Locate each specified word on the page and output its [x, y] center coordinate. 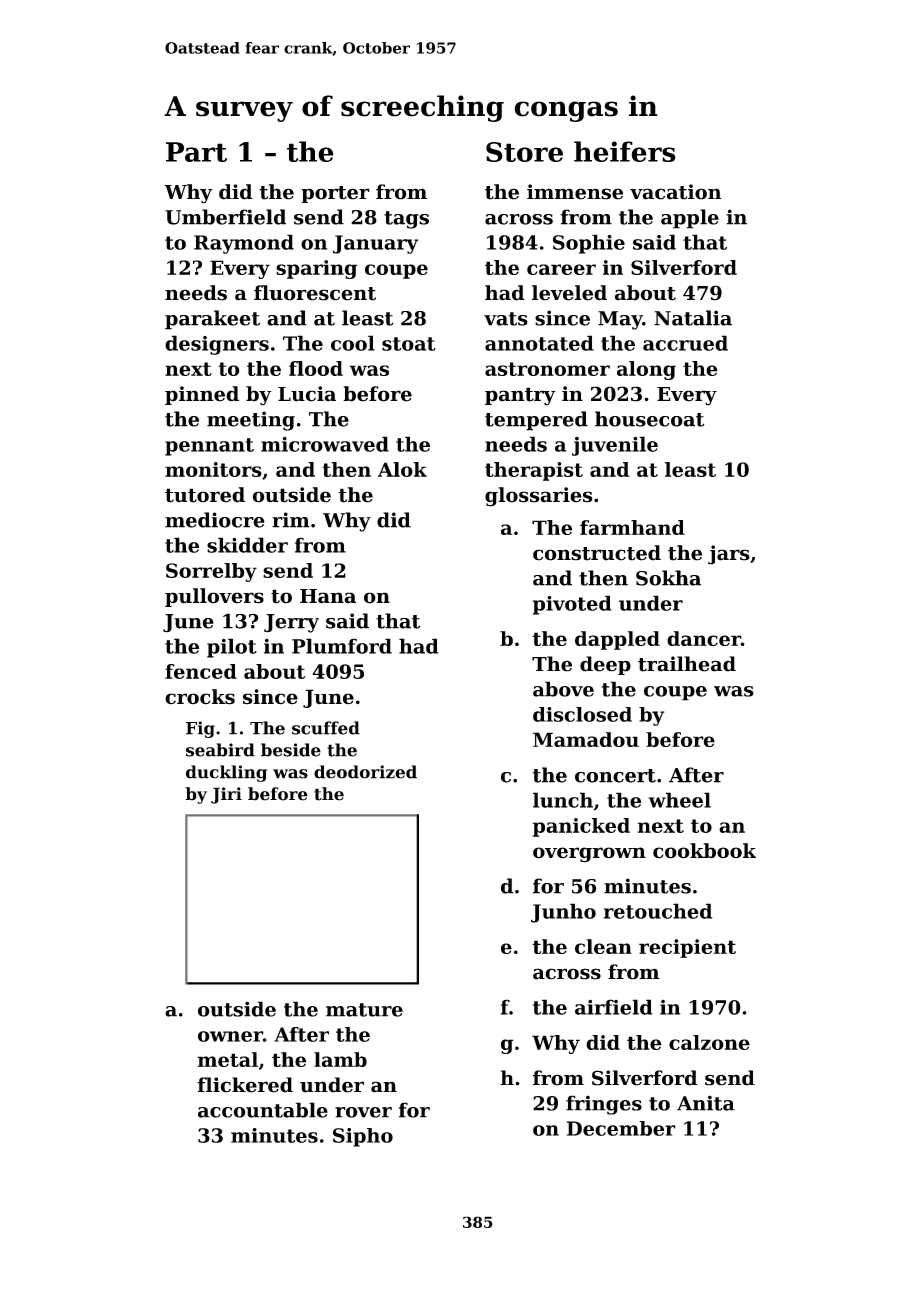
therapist [534, 471]
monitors [213, 469]
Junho [563, 913]
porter [335, 194]
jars [729, 555]
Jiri [226, 795]
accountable [263, 1110]
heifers [625, 151]
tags [406, 220]
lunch [563, 800]
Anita [706, 1103]
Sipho [363, 1137]
